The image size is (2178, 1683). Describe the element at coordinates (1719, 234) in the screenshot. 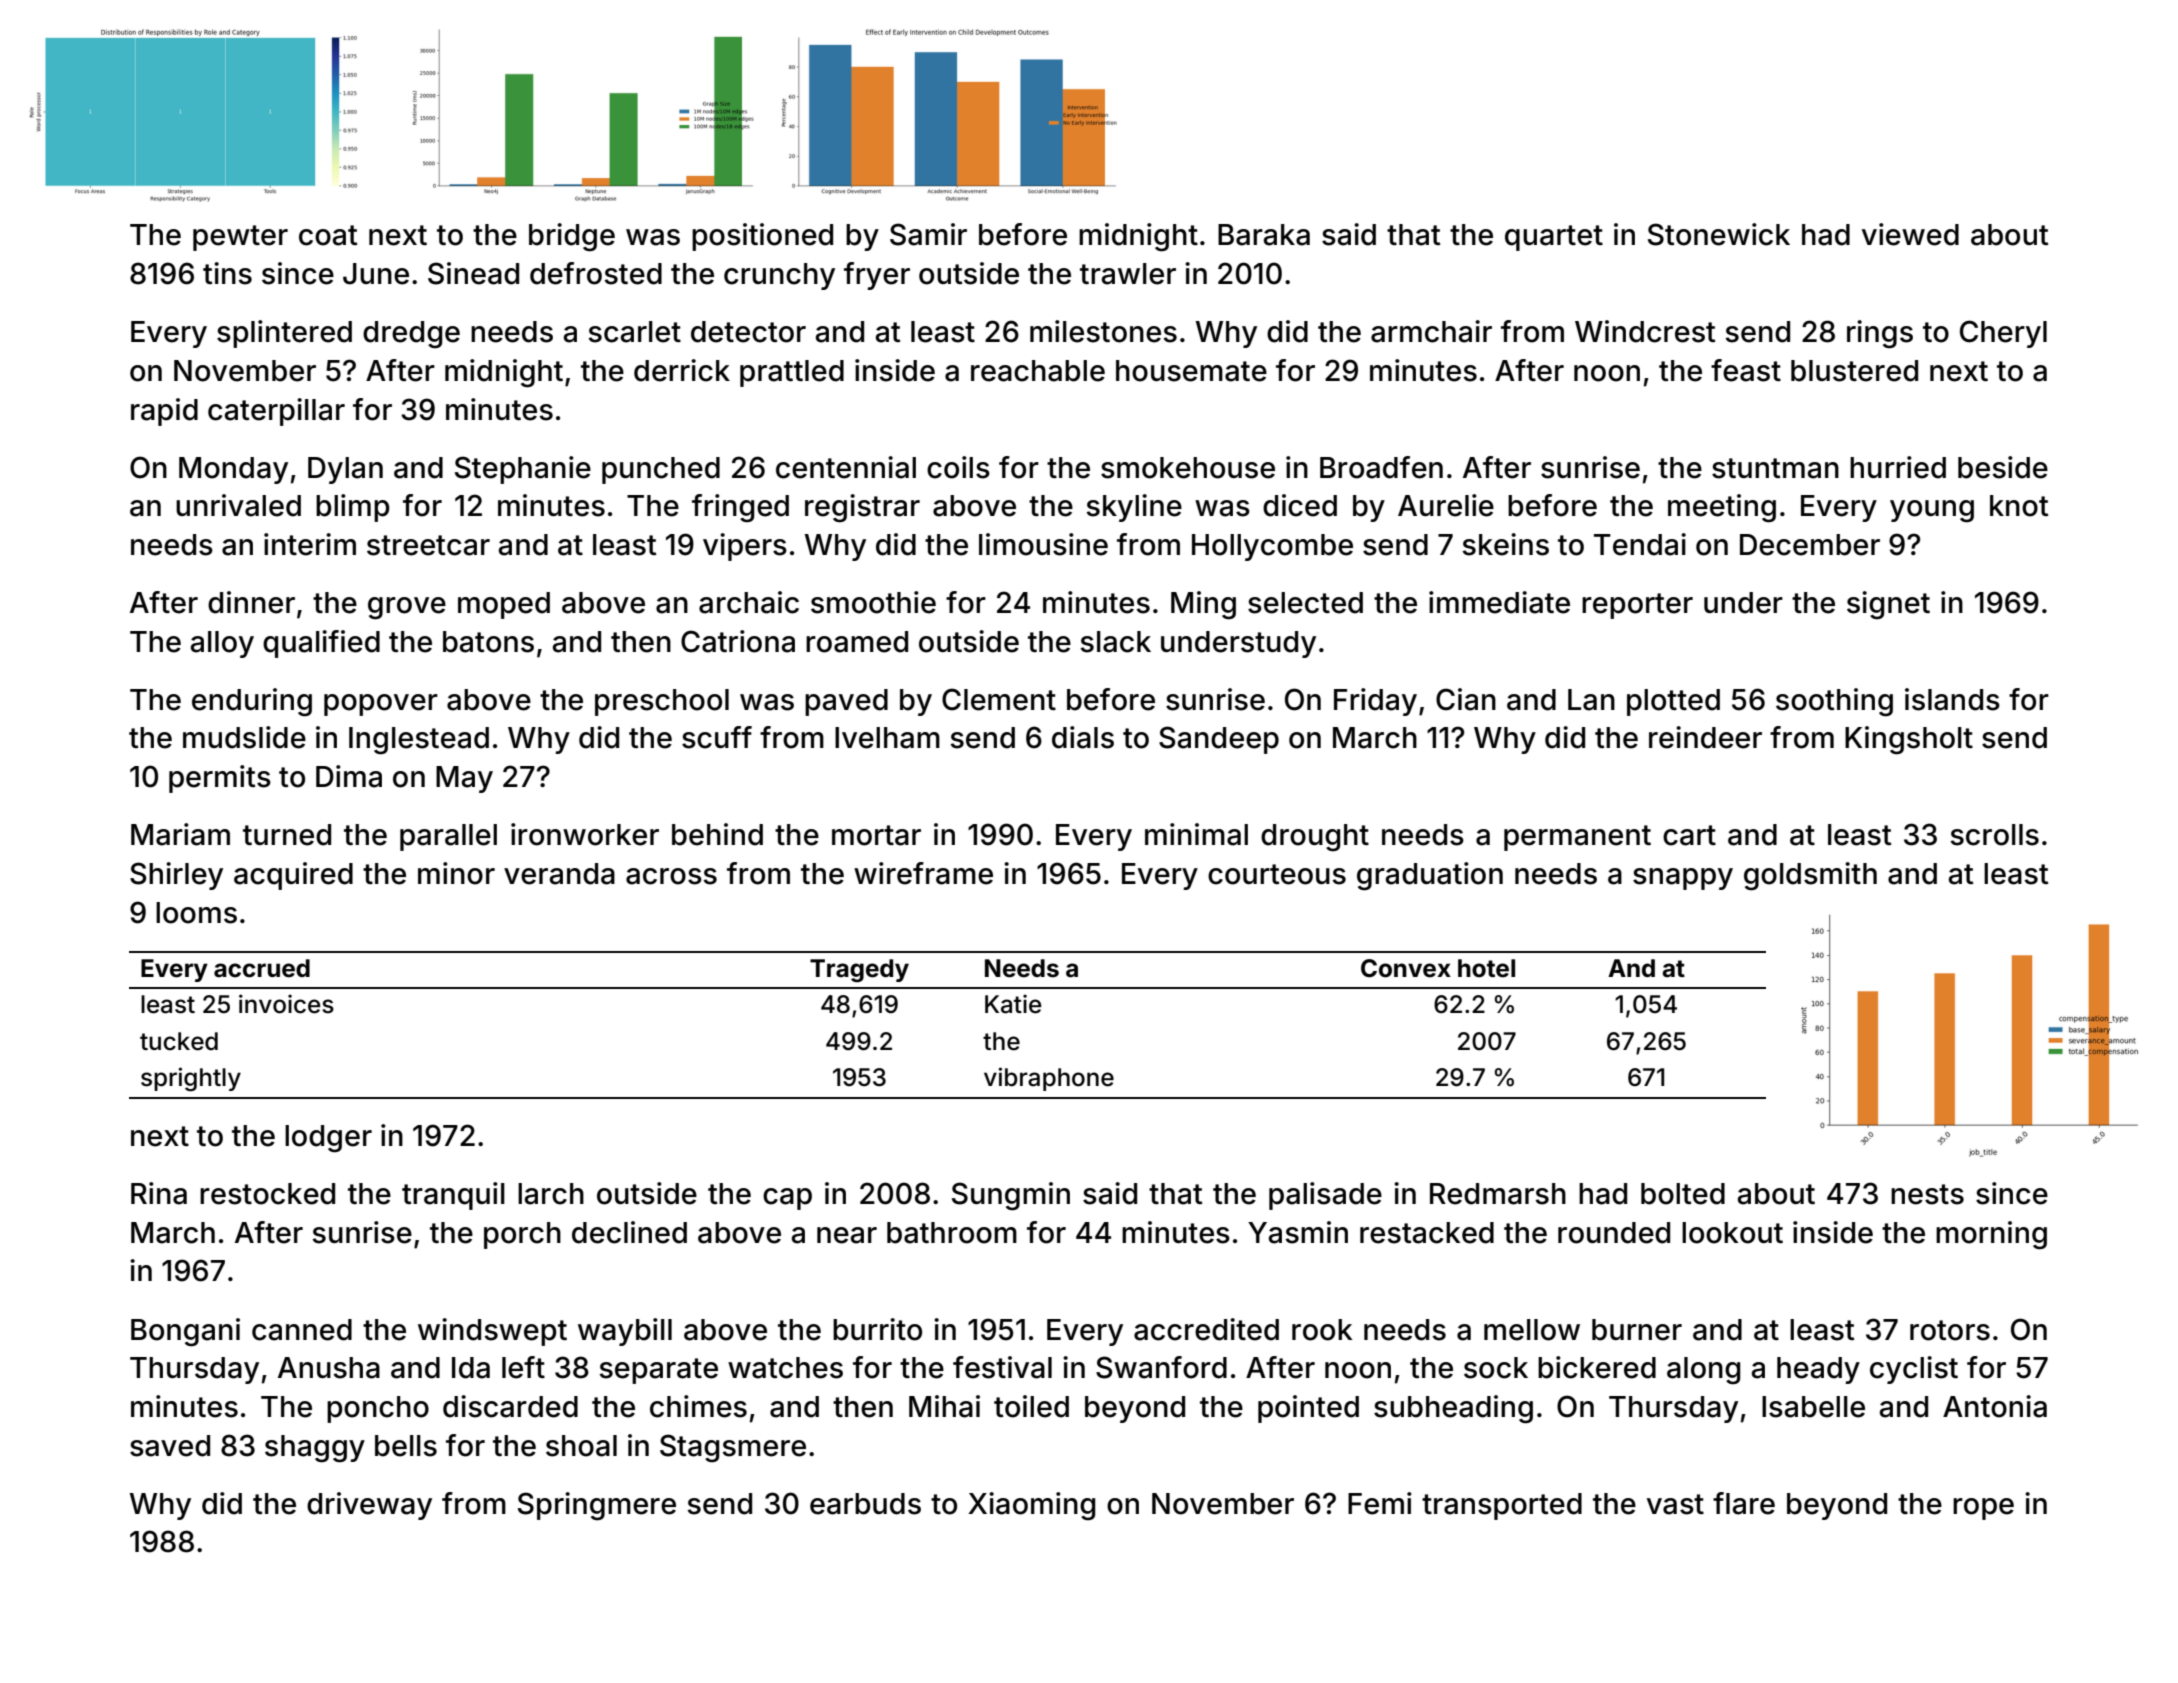

I see `Stonewick` at that location.
